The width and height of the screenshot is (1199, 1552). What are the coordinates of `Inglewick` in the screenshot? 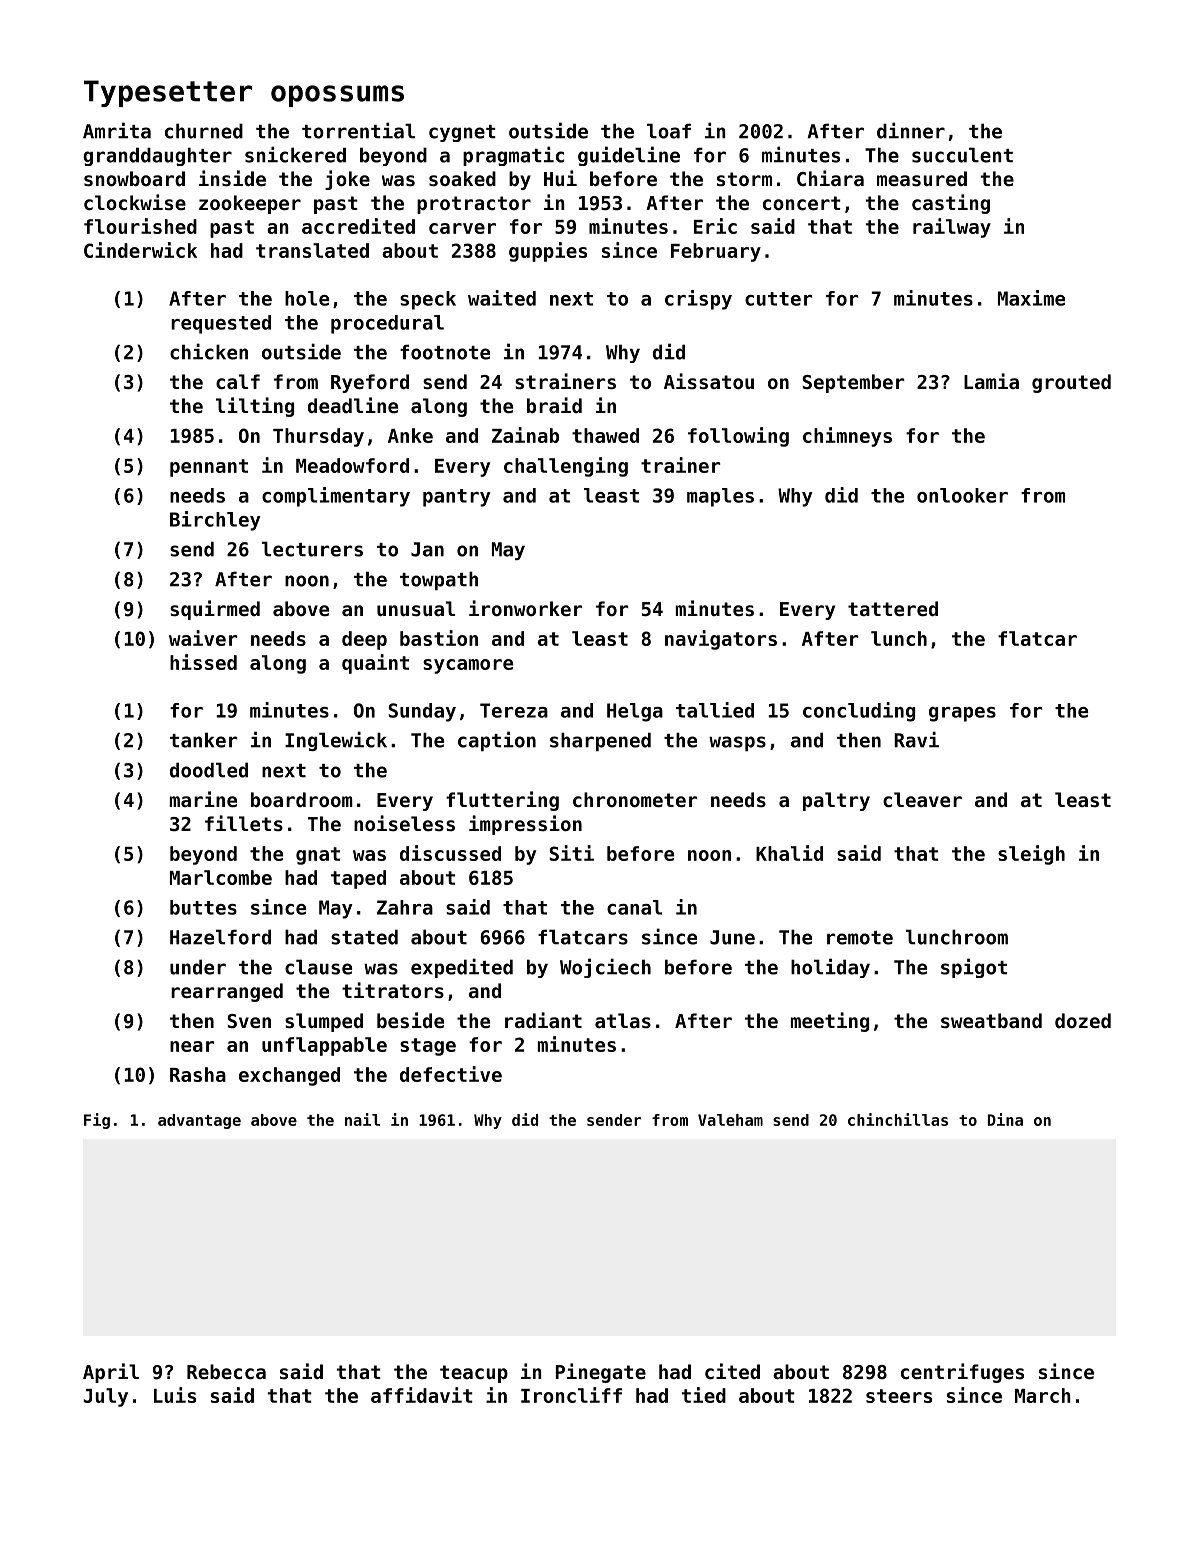 It's located at (336, 741).
